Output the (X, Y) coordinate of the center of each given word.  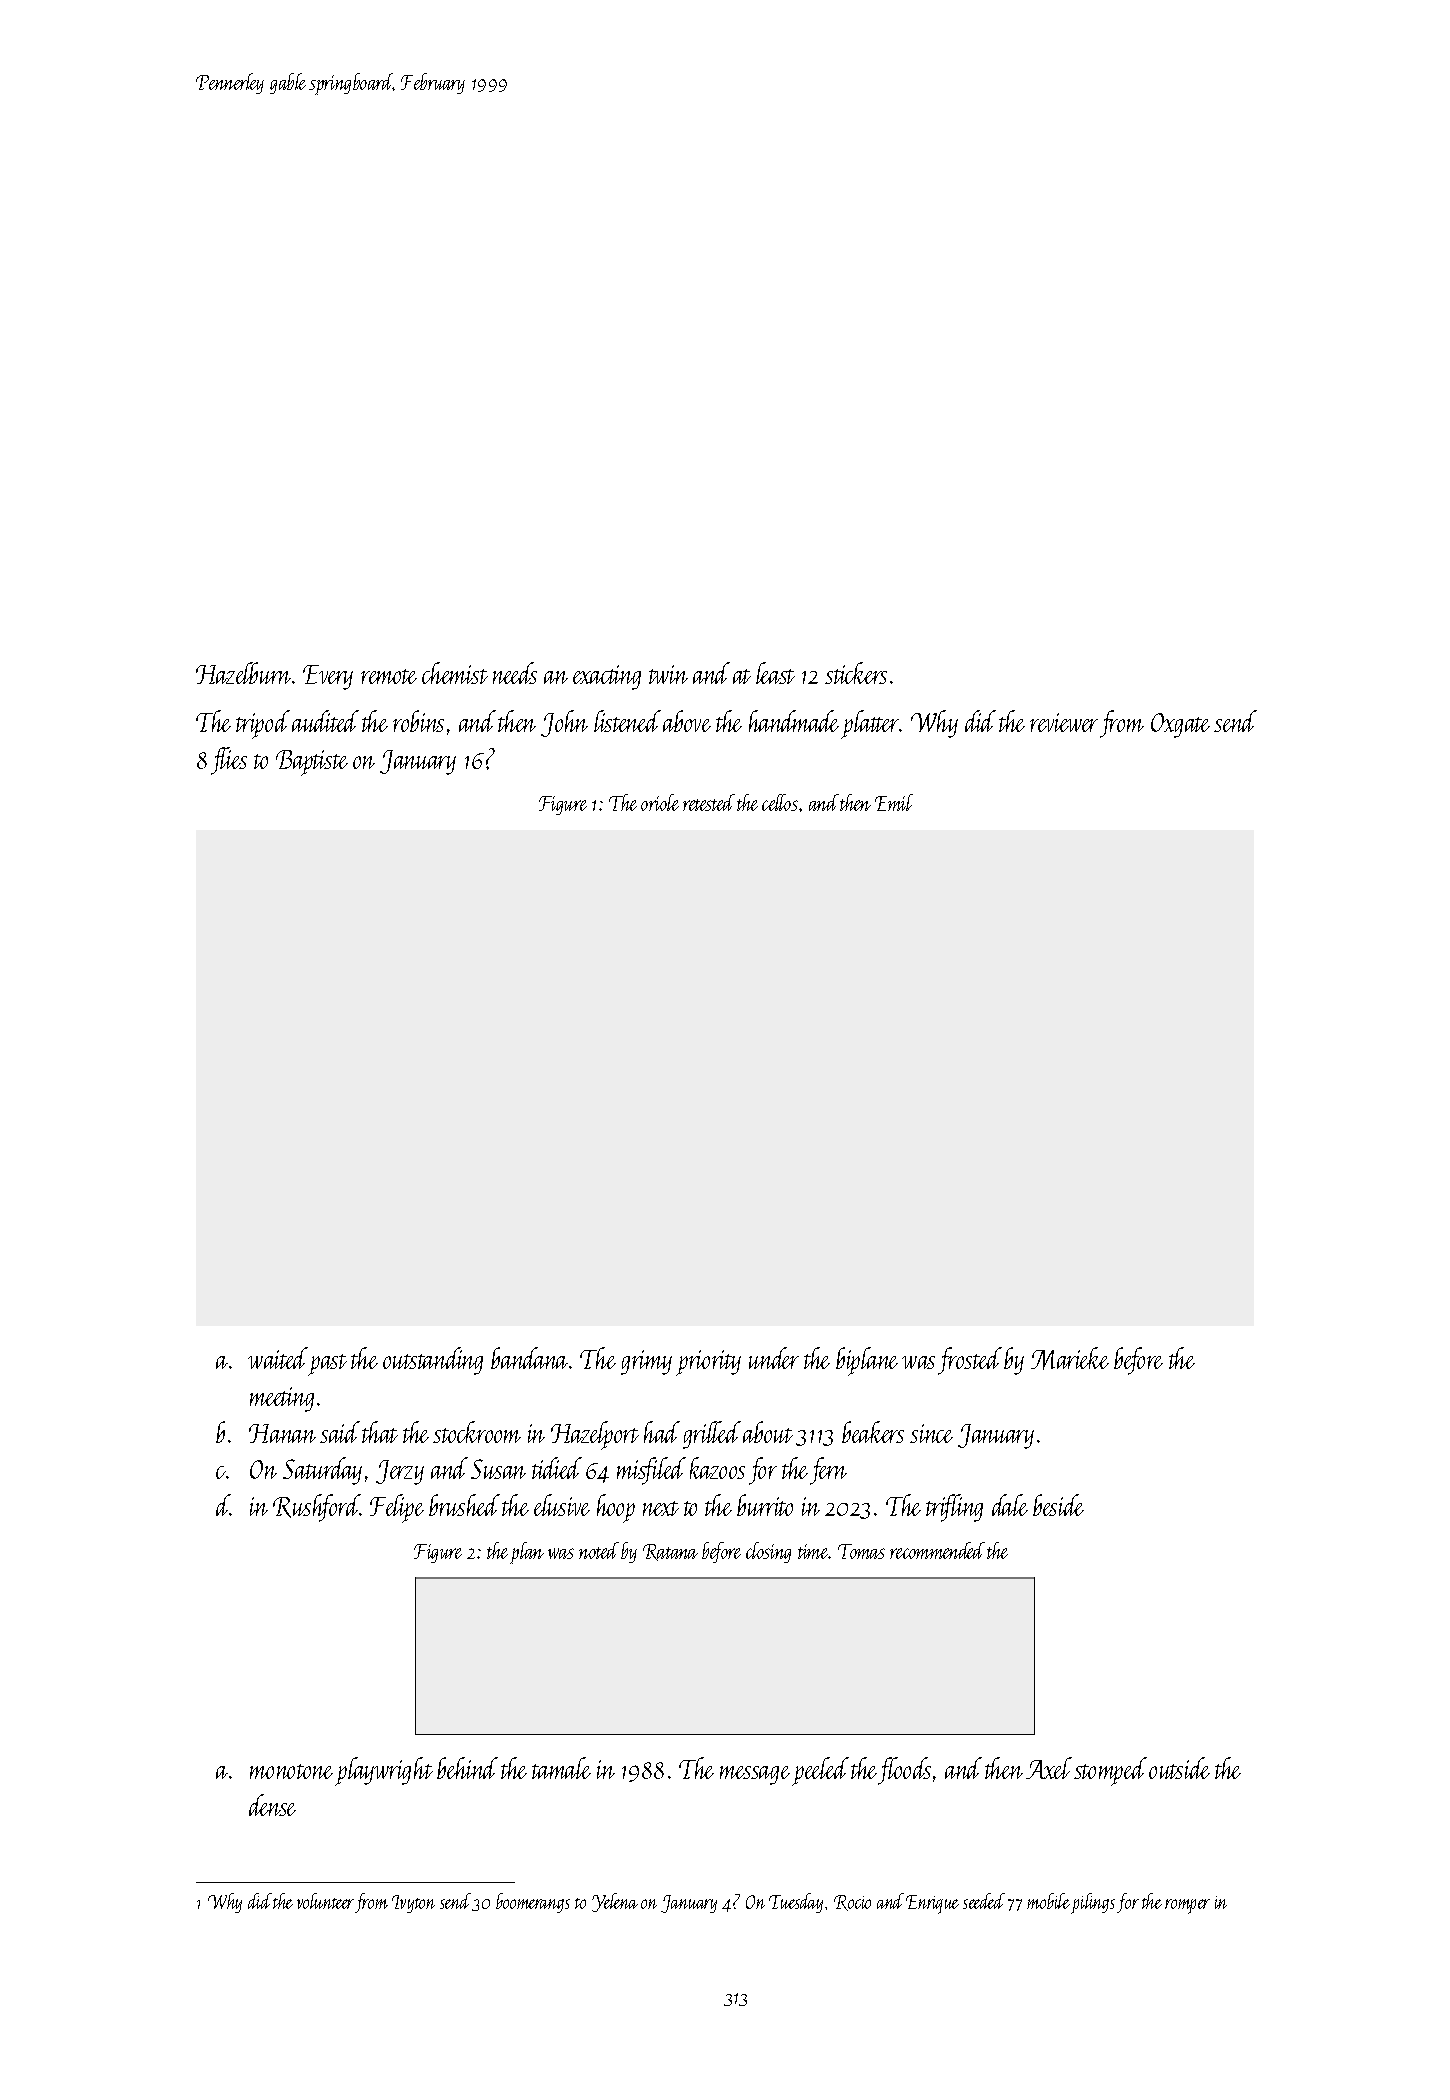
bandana (529, 1358)
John (564, 723)
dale (1010, 1505)
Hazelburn (243, 673)
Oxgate (1180, 725)
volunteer (325, 1901)
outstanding (433, 1361)
